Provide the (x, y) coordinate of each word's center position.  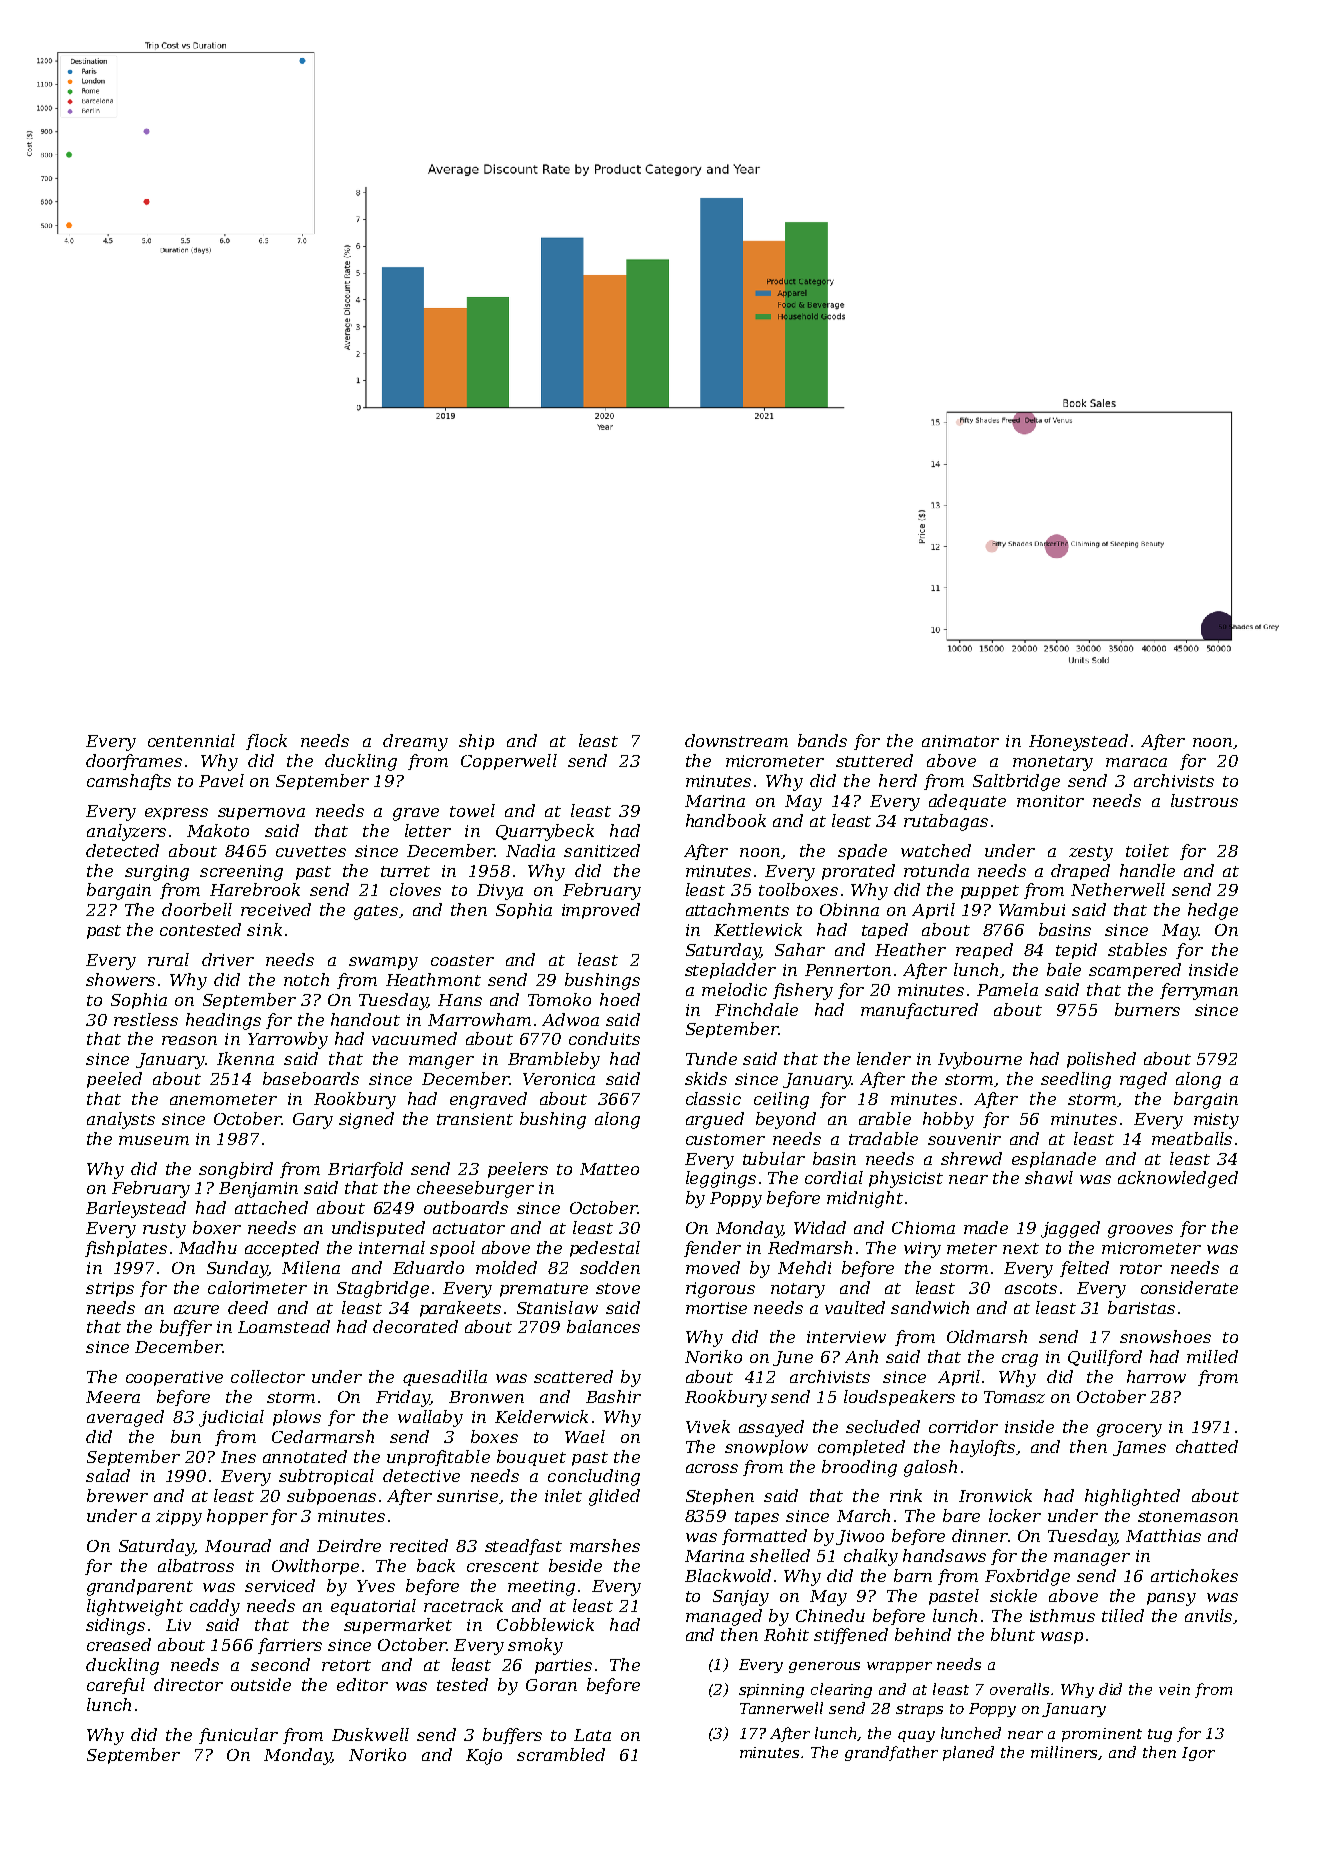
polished (1101, 1060)
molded (506, 1267)
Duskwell (370, 1734)
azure (196, 1309)
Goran (551, 1685)
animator (960, 741)
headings (223, 1021)
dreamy (415, 742)
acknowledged (1178, 1179)
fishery (803, 991)
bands (822, 740)
